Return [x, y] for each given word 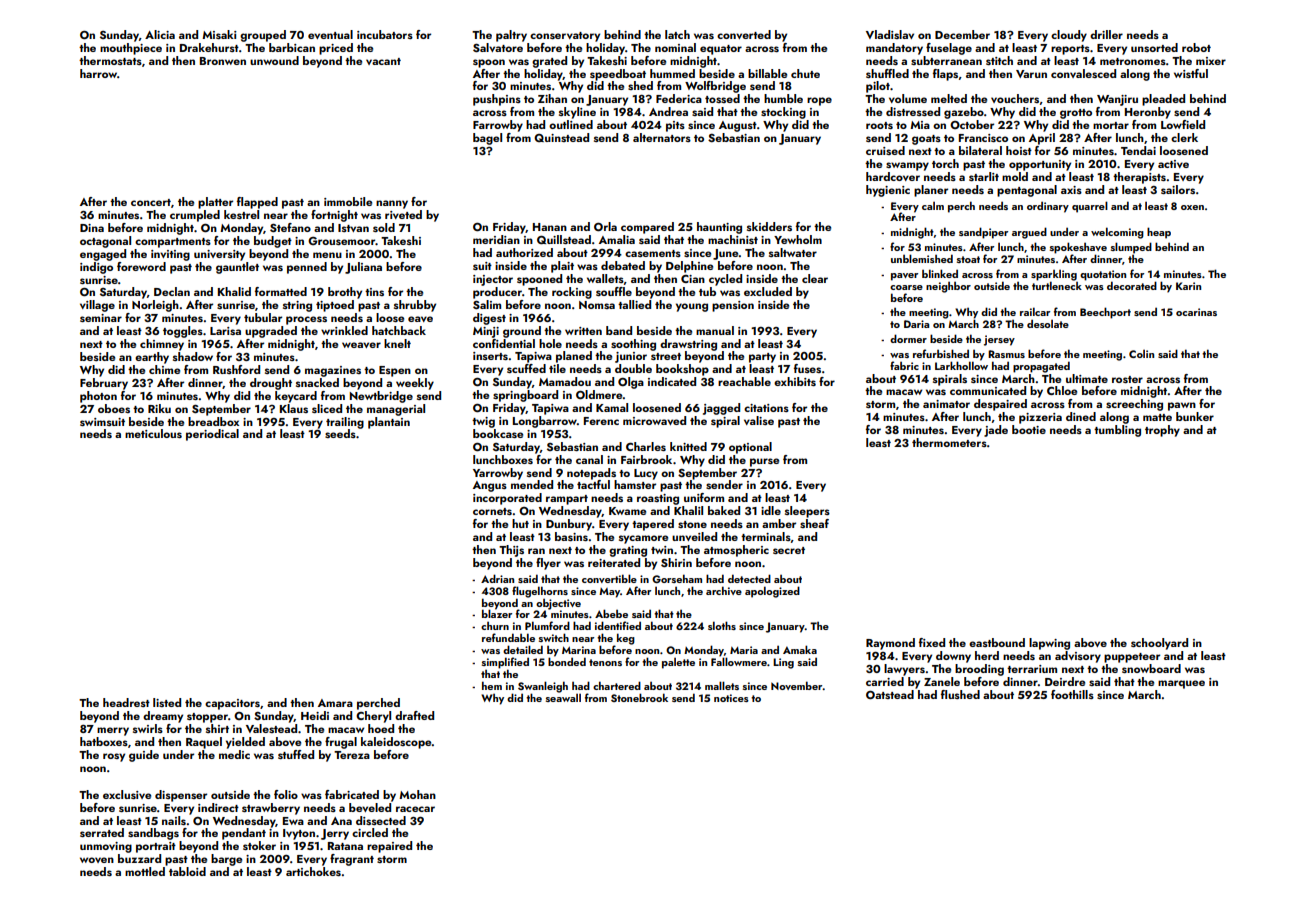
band [619, 330]
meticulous [153, 433]
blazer [497, 614]
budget [273, 242]
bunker [1195, 416]
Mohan [417, 794]
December [962, 34]
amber [779, 523]
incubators [385, 34]
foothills [1072, 694]
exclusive [127, 794]
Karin [1188, 286]
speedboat [618, 75]
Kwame [627, 511]
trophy [1162, 431]
